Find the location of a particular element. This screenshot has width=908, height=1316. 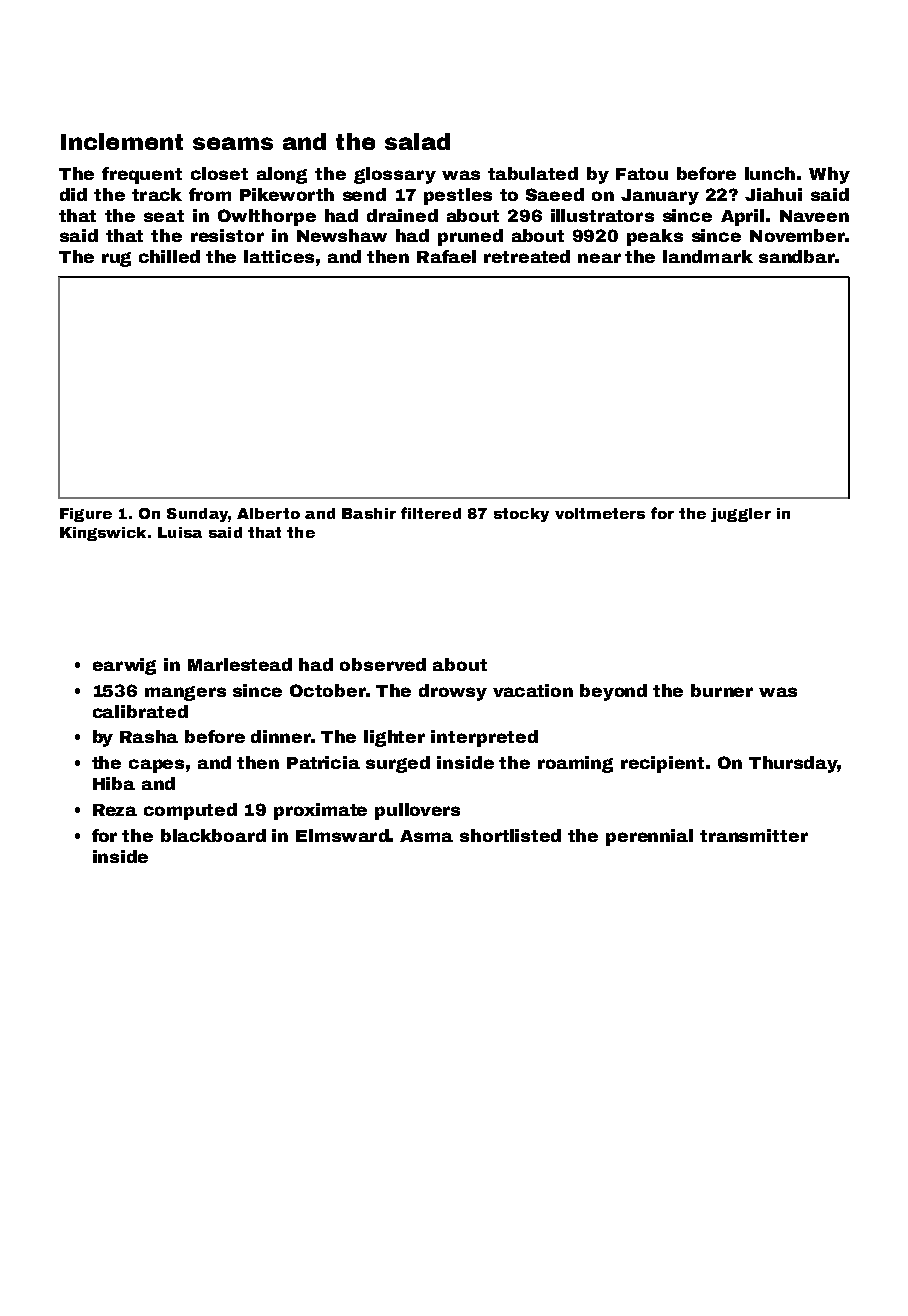

blackboard is located at coordinates (213, 835).
